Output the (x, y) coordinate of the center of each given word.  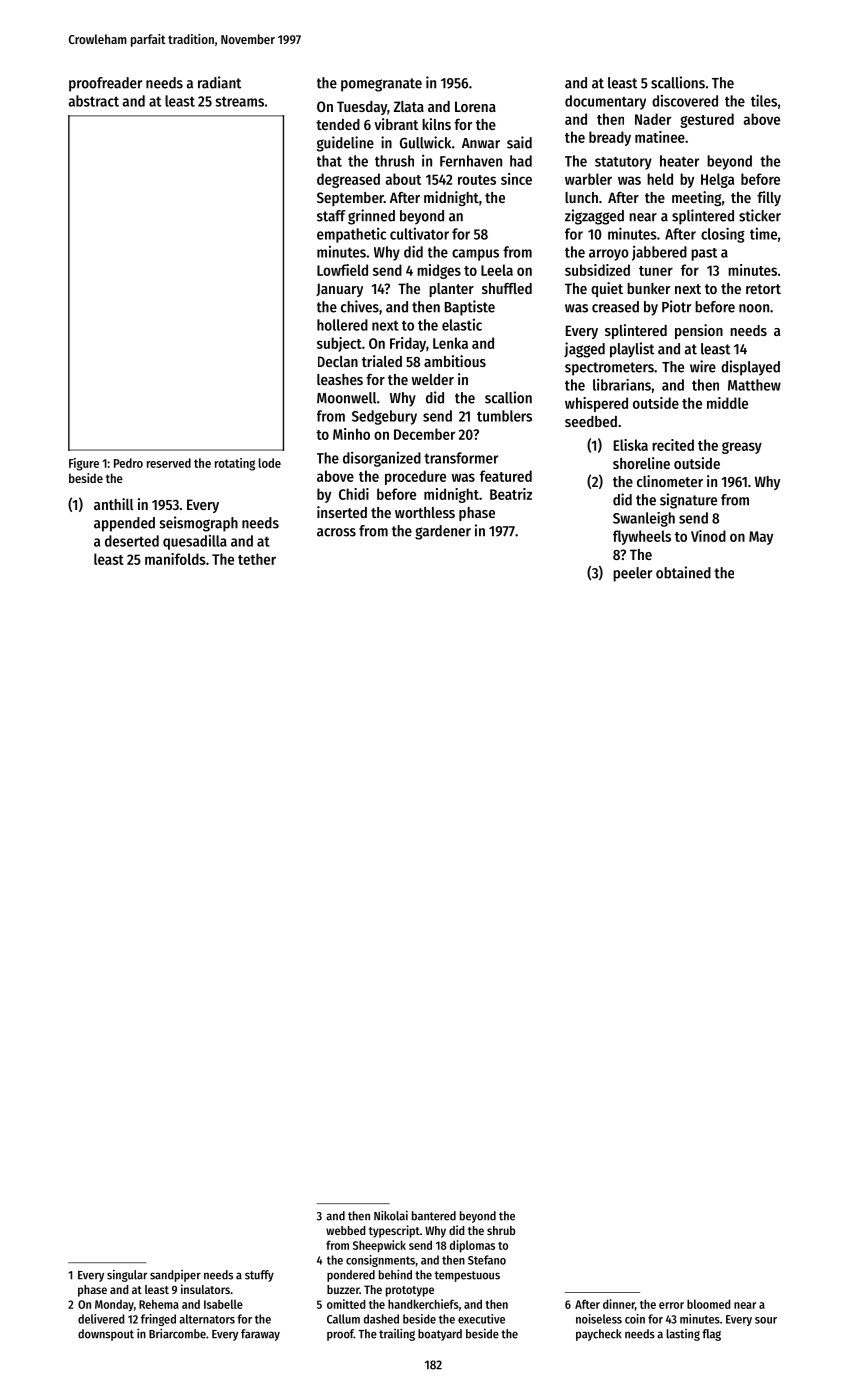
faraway (260, 1335)
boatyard (440, 1335)
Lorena (475, 106)
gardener (443, 532)
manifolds (175, 559)
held (660, 179)
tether (257, 559)
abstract (93, 101)
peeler (632, 574)
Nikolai (391, 1215)
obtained (683, 572)
